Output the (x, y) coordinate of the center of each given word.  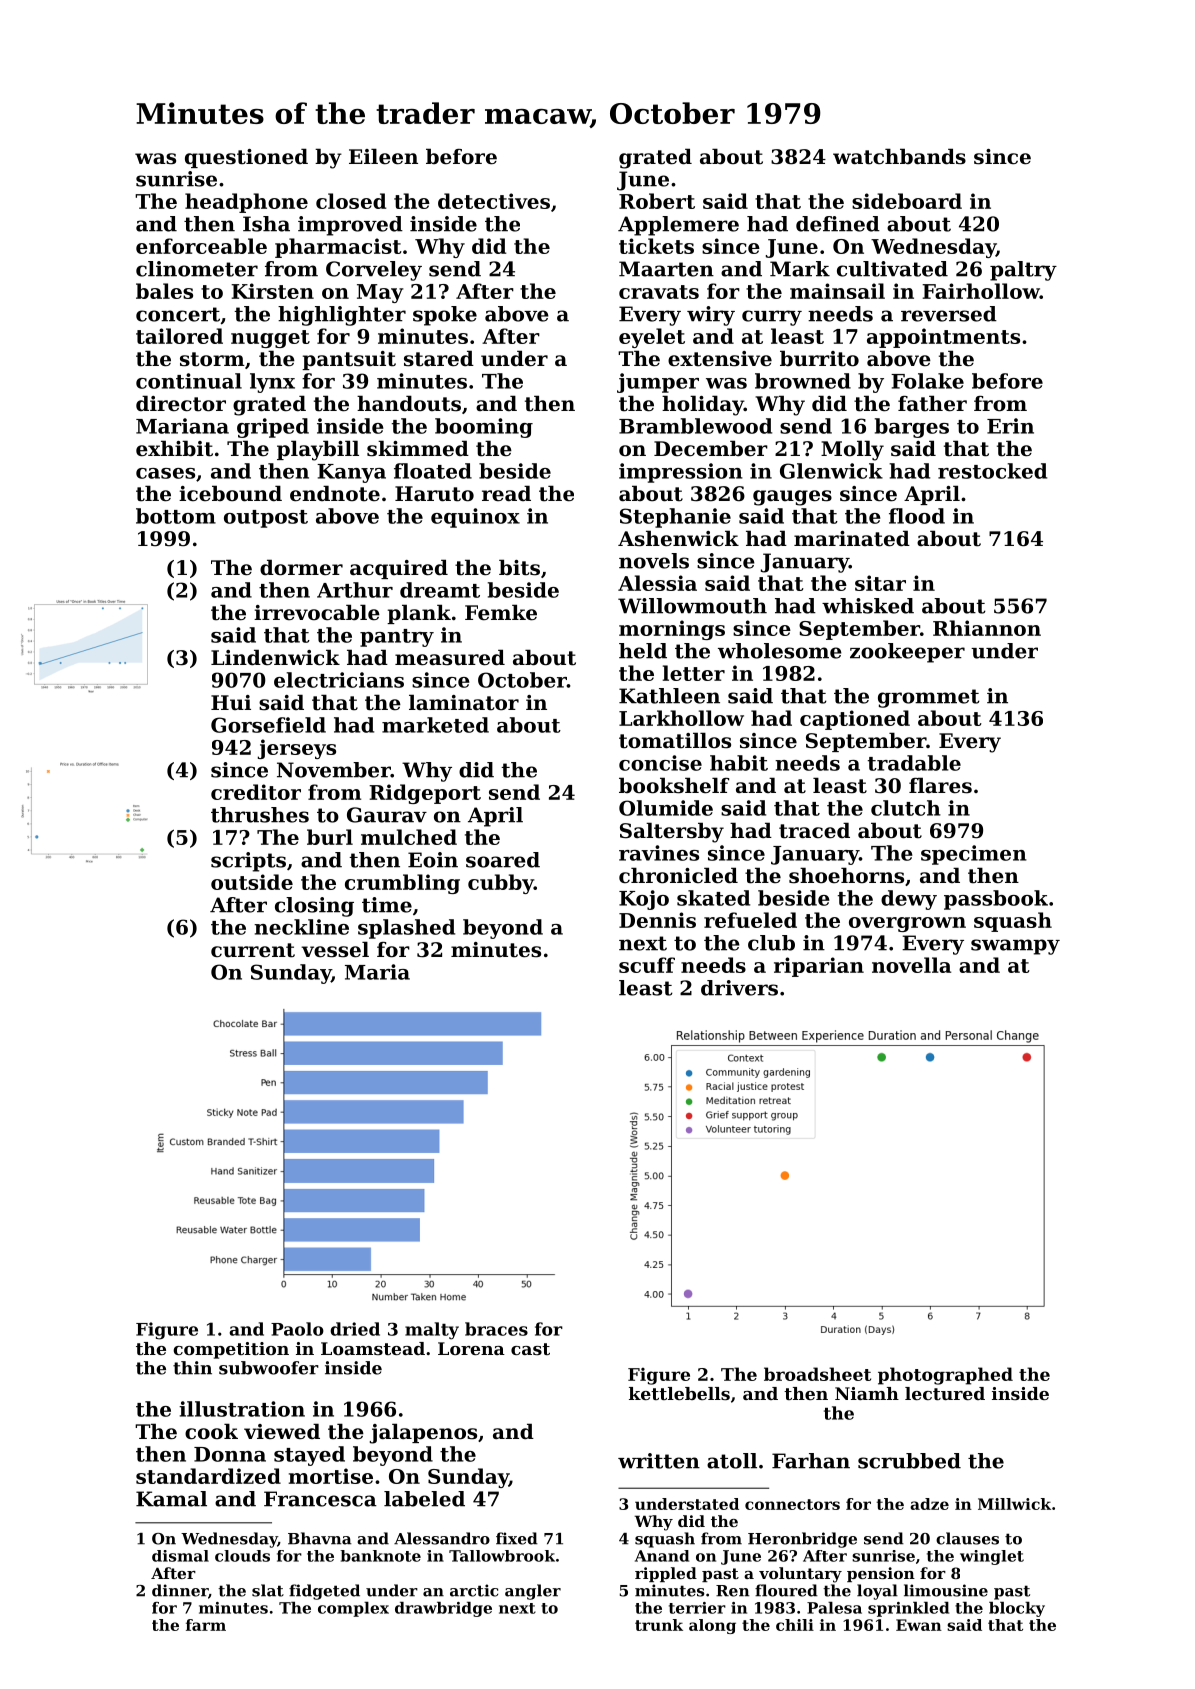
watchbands (899, 156)
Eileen (383, 156)
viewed (282, 1431)
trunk (659, 1625)
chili (795, 1625)
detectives (494, 201)
